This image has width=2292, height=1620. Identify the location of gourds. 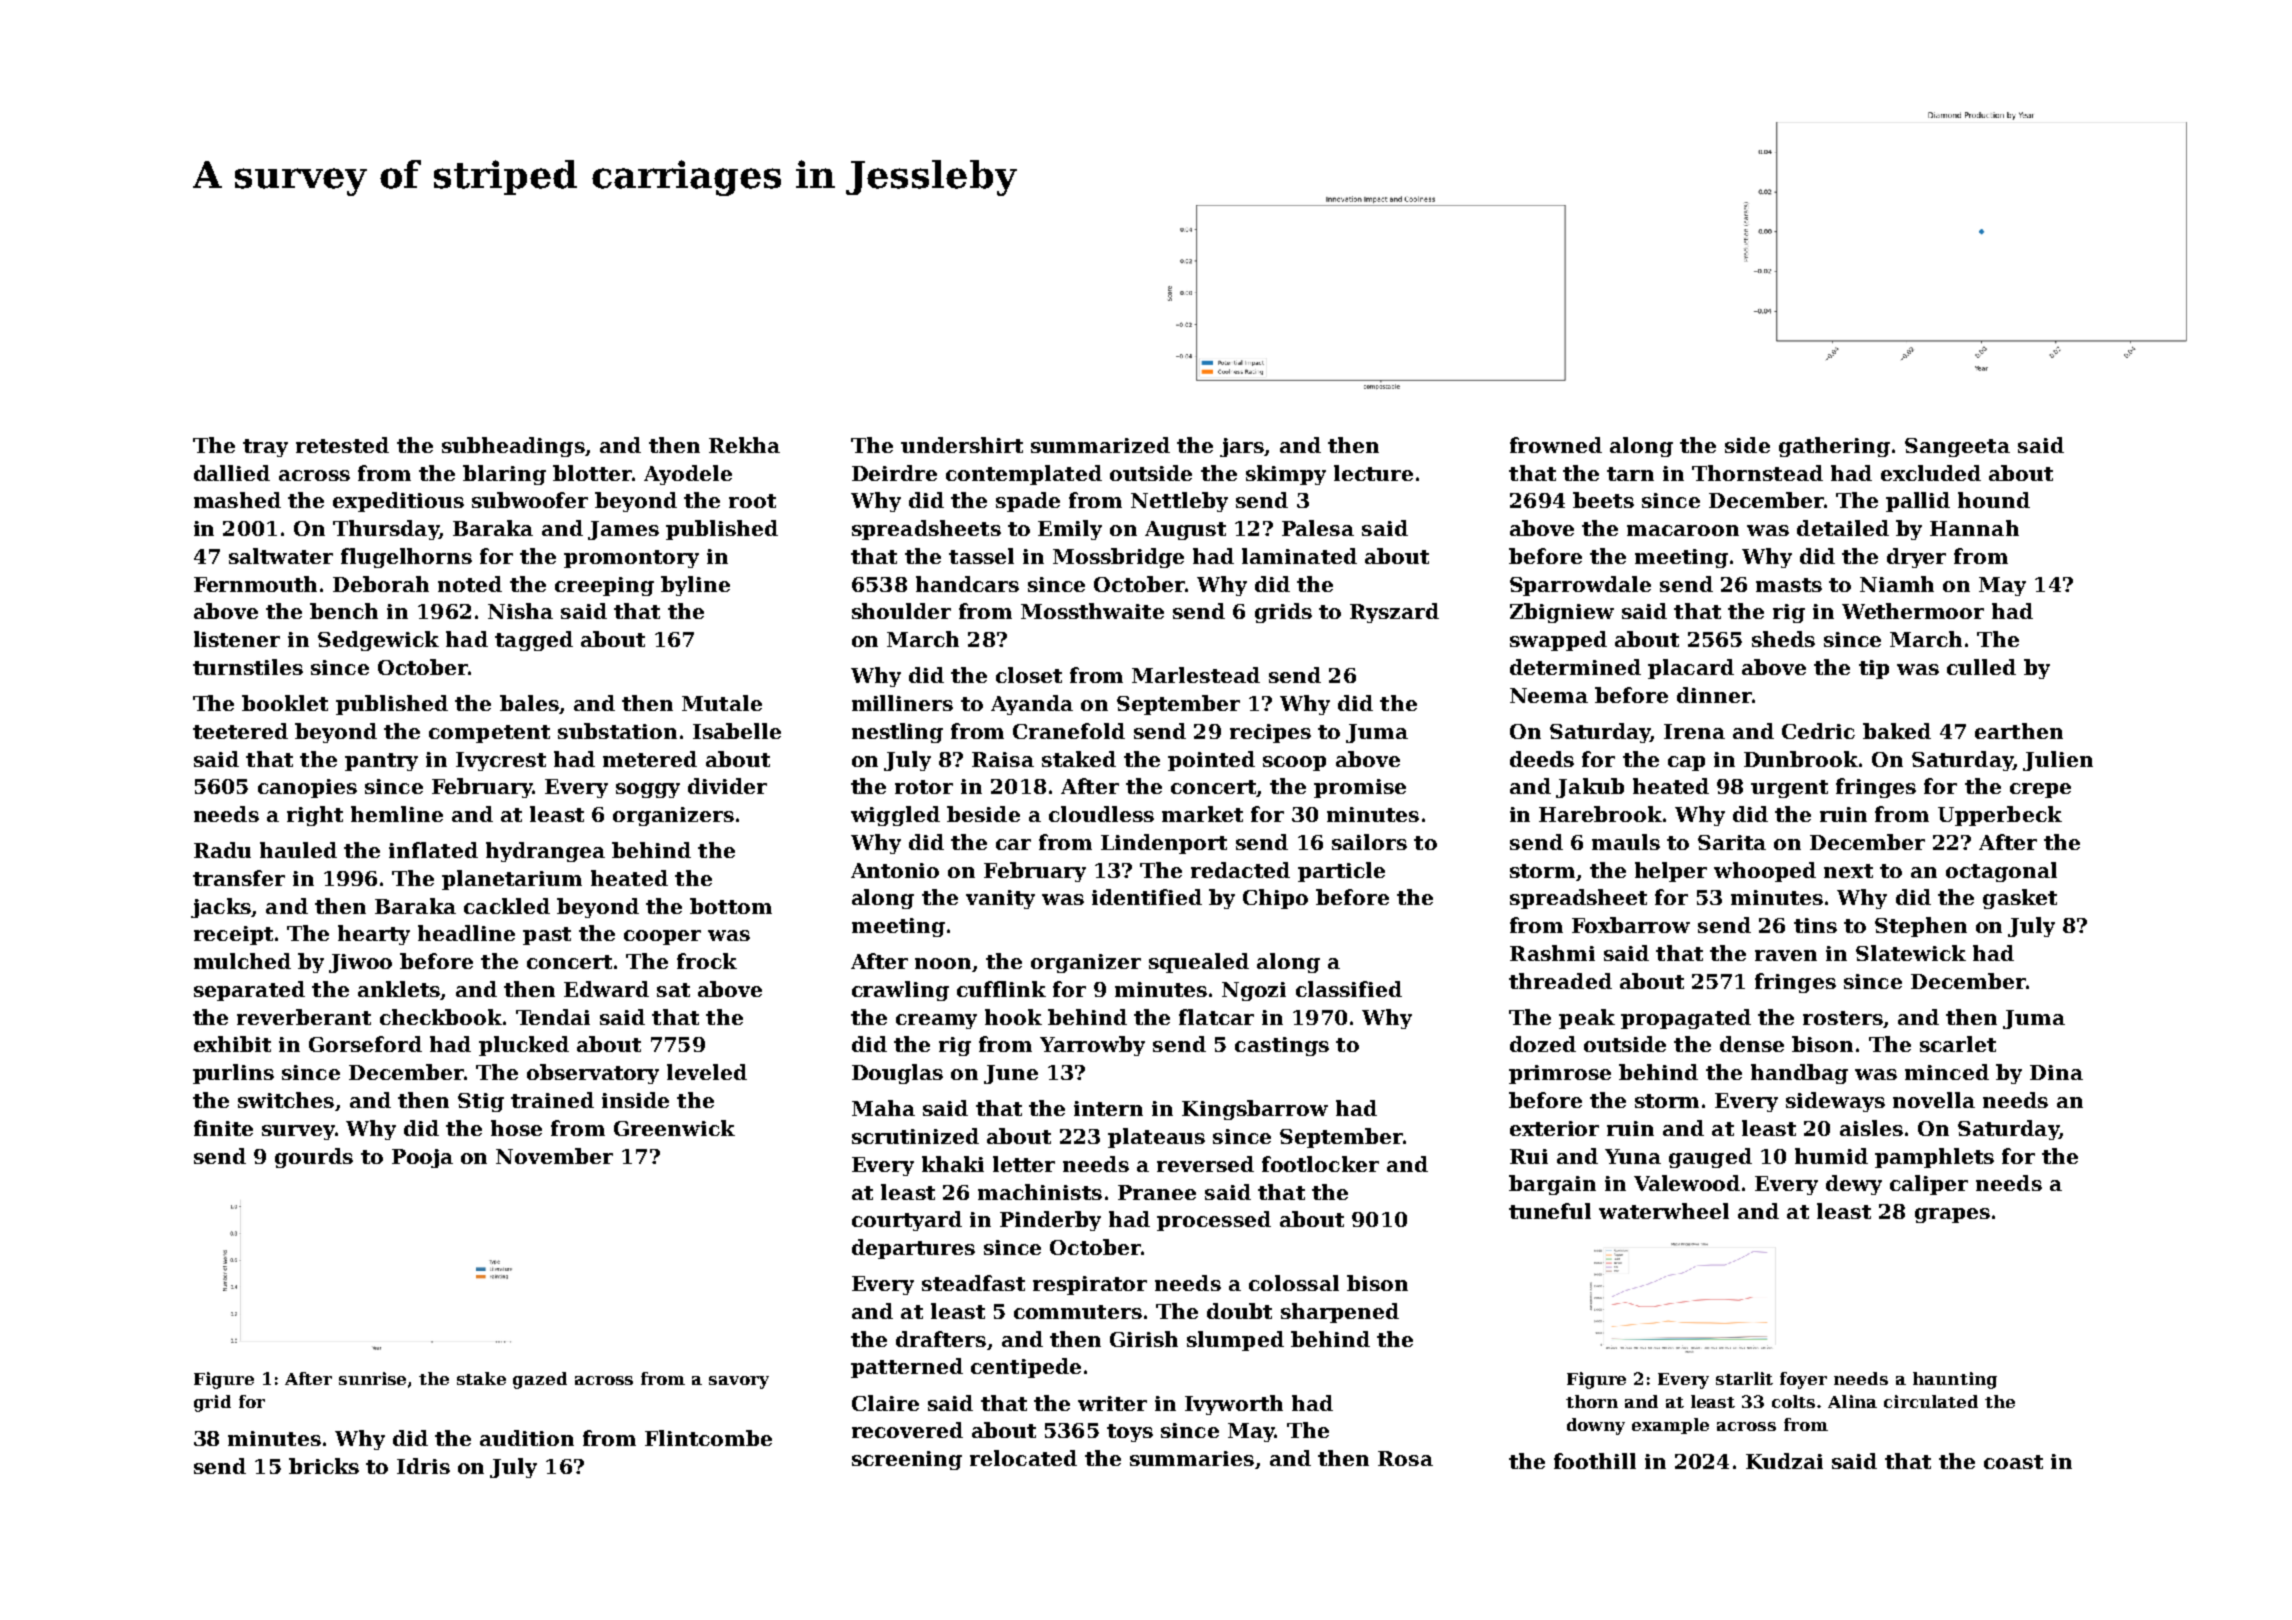
(314, 1158).
